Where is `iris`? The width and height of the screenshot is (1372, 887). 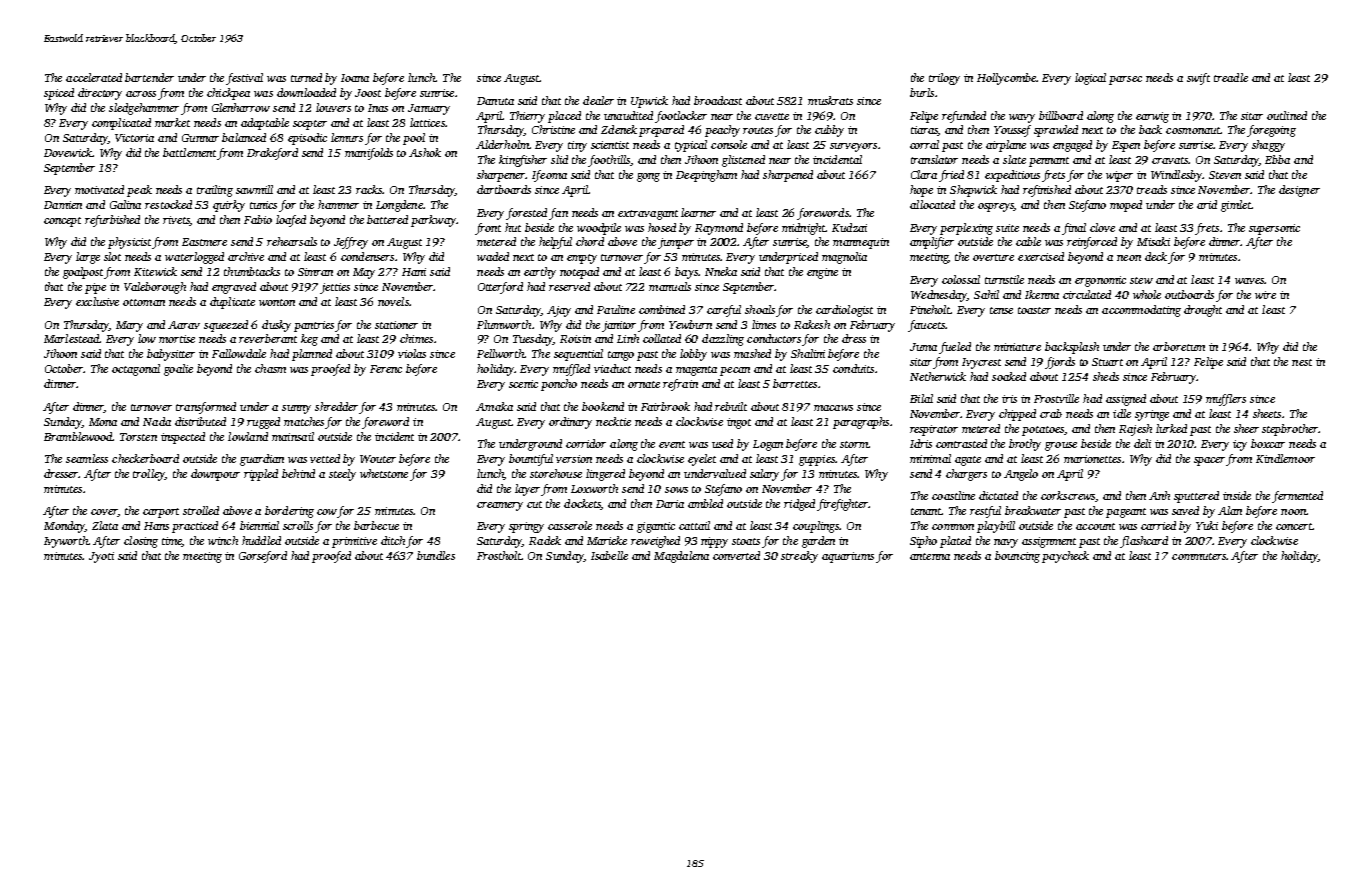 iris is located at coordinates (1009, 399).
